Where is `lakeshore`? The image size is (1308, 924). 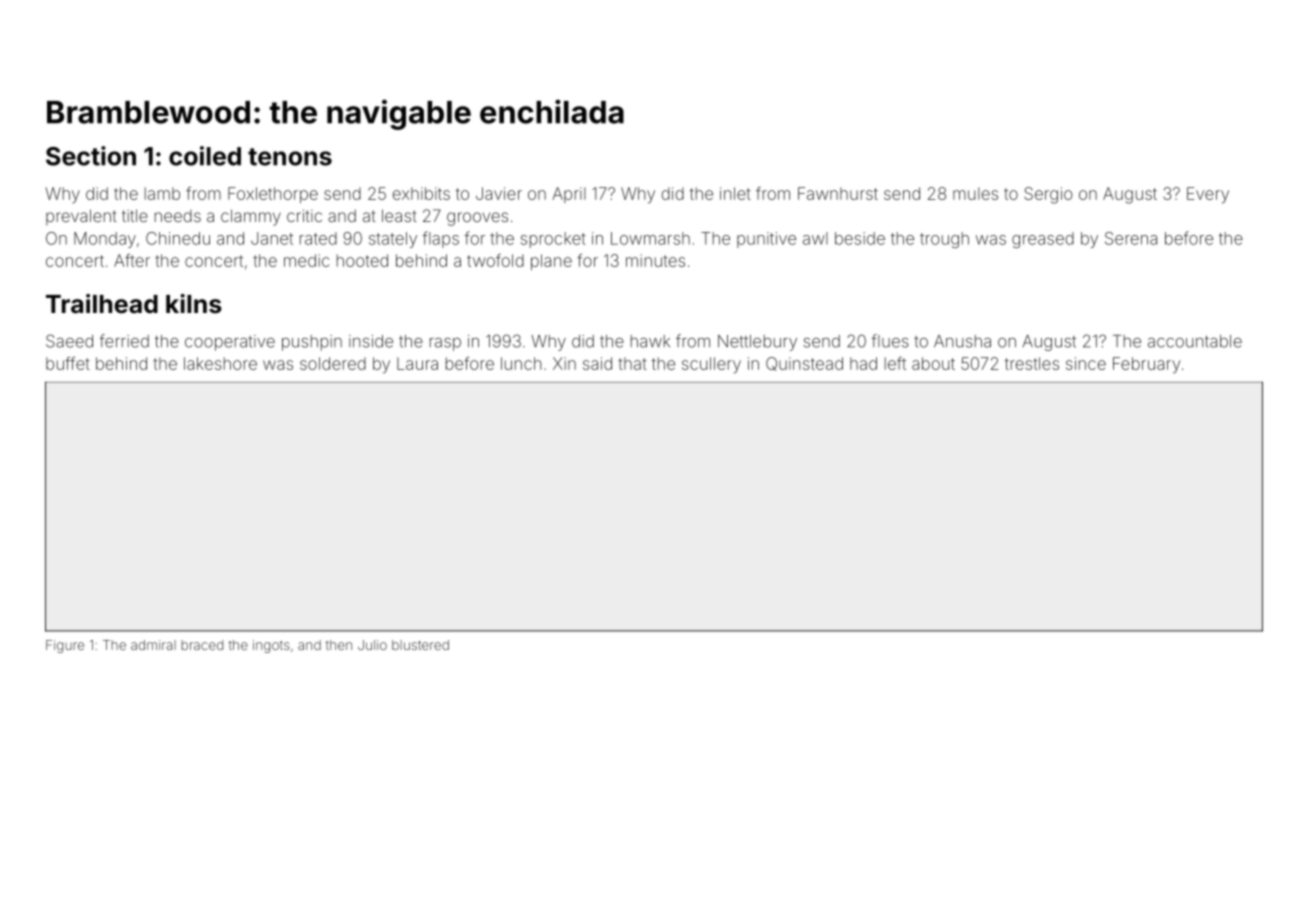
lakeshore is located at coordinates (220, 363).
